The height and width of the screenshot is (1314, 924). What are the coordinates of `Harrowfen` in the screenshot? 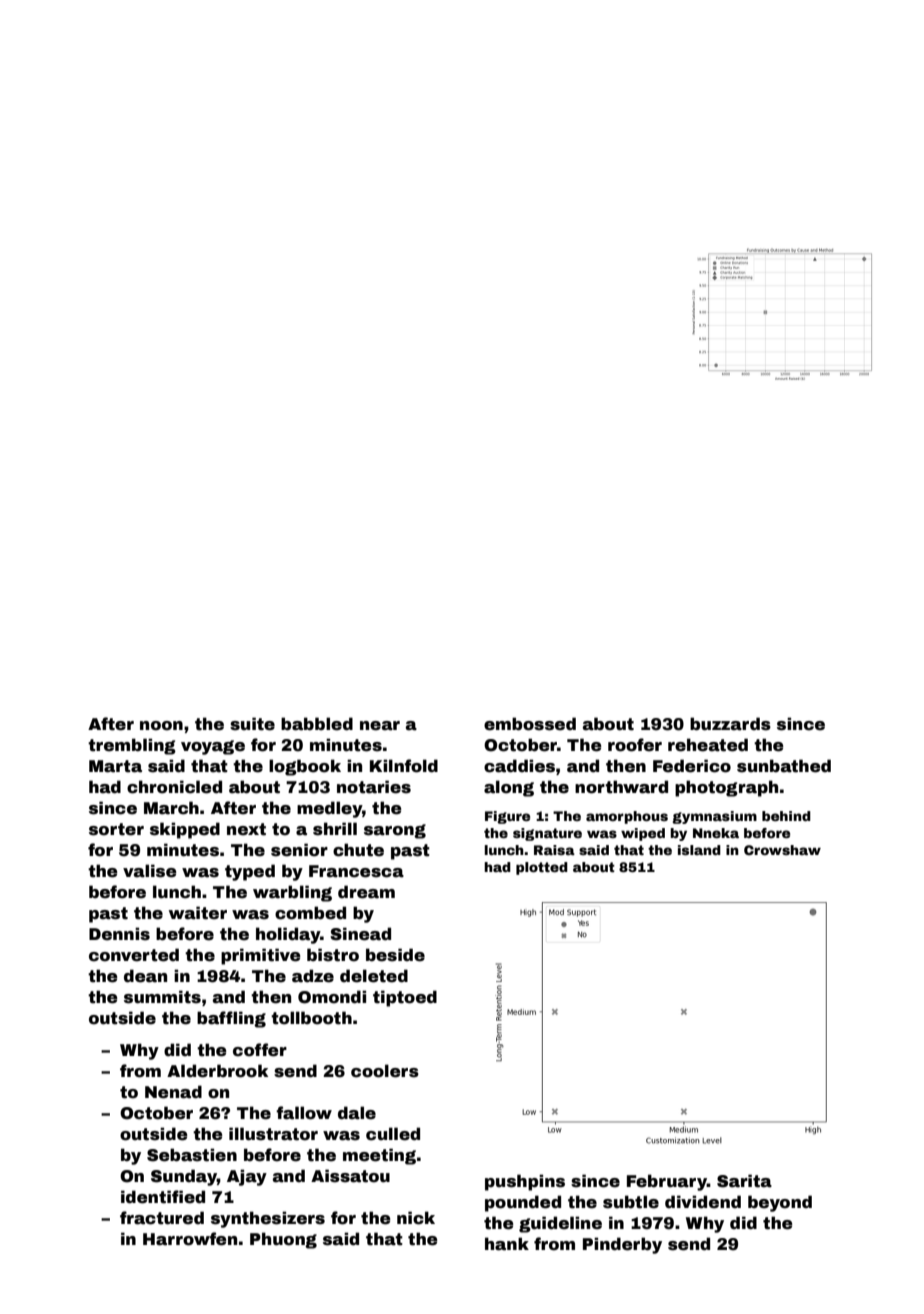 It's located at (190, 1239).
